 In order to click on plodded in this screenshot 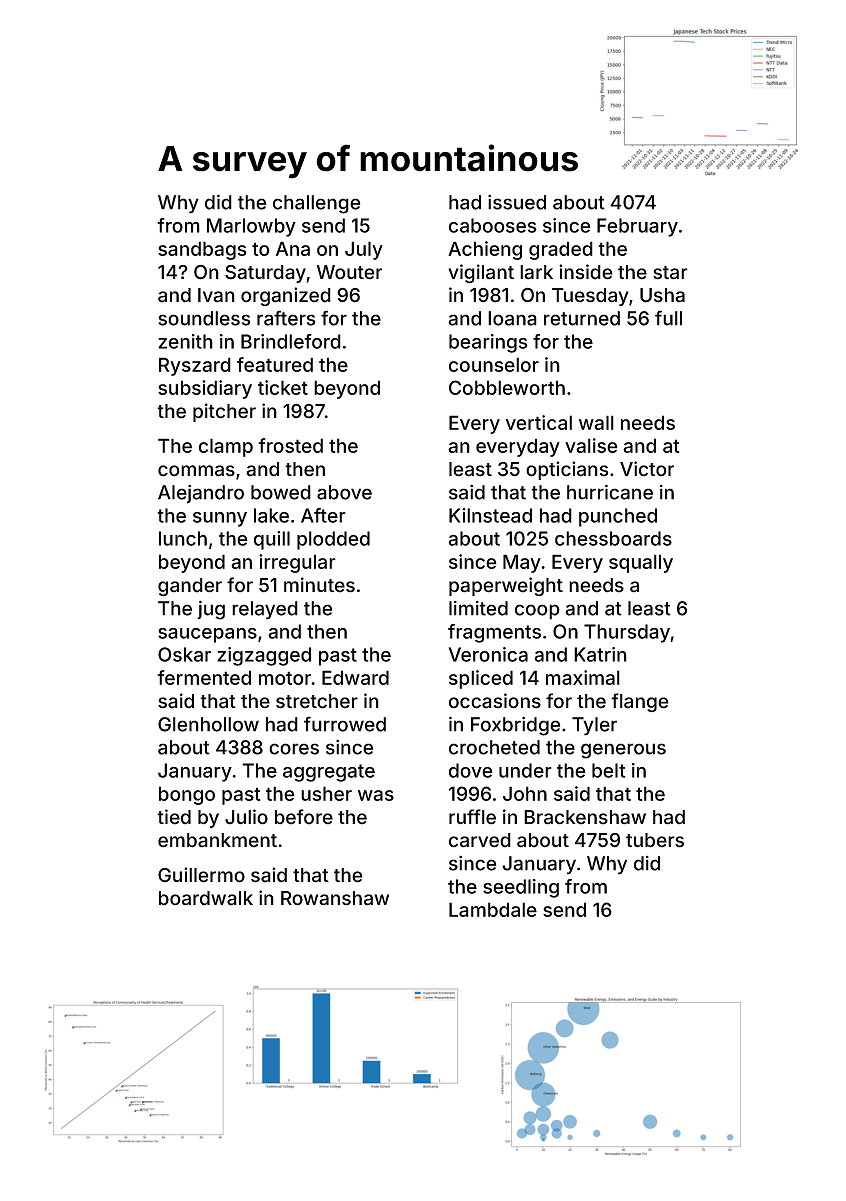, I will do `click(333, 540)`.
